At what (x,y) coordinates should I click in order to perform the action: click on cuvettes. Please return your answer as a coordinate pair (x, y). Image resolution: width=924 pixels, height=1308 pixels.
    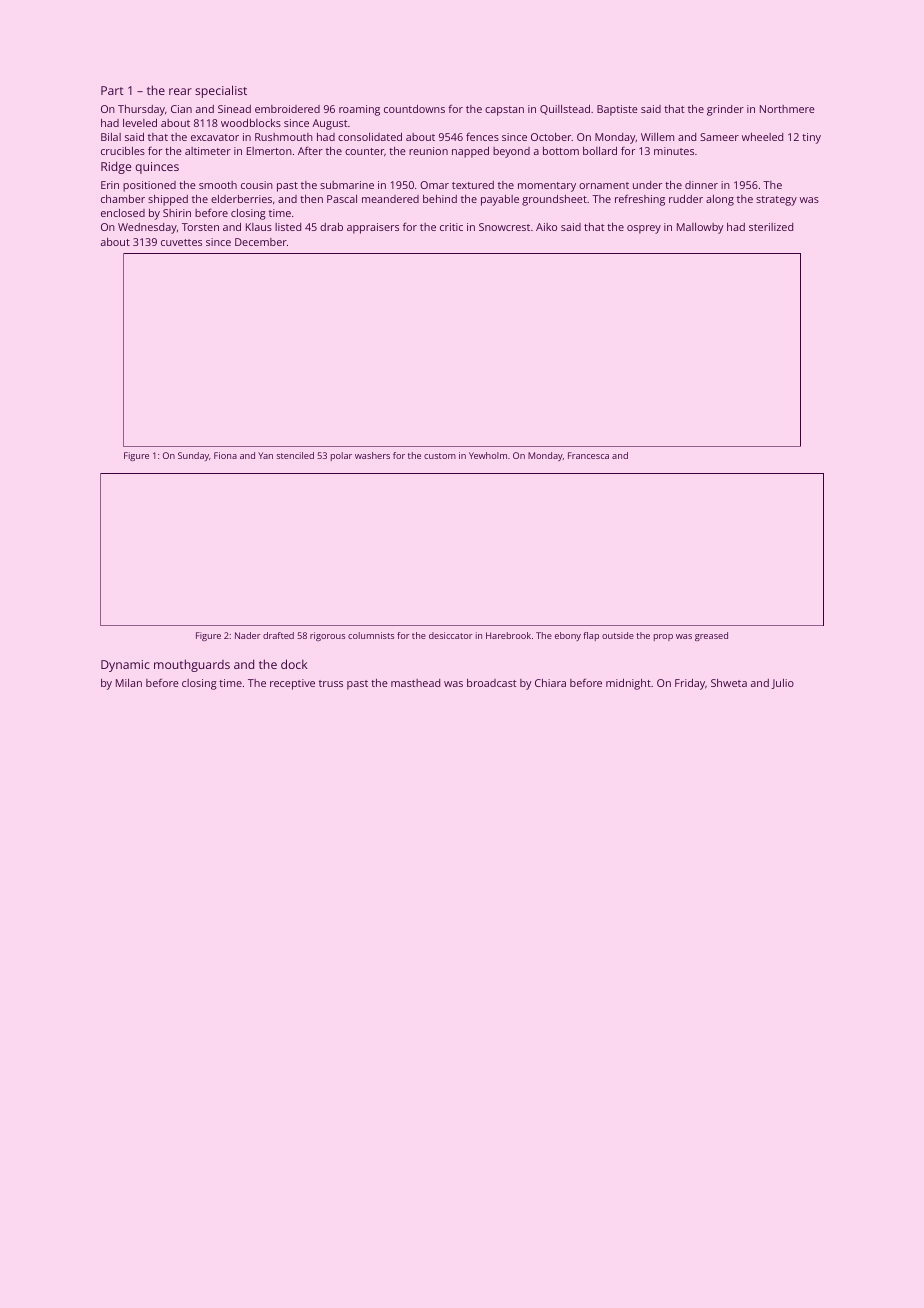
    Looking at the image, I should click on (181, 242).
